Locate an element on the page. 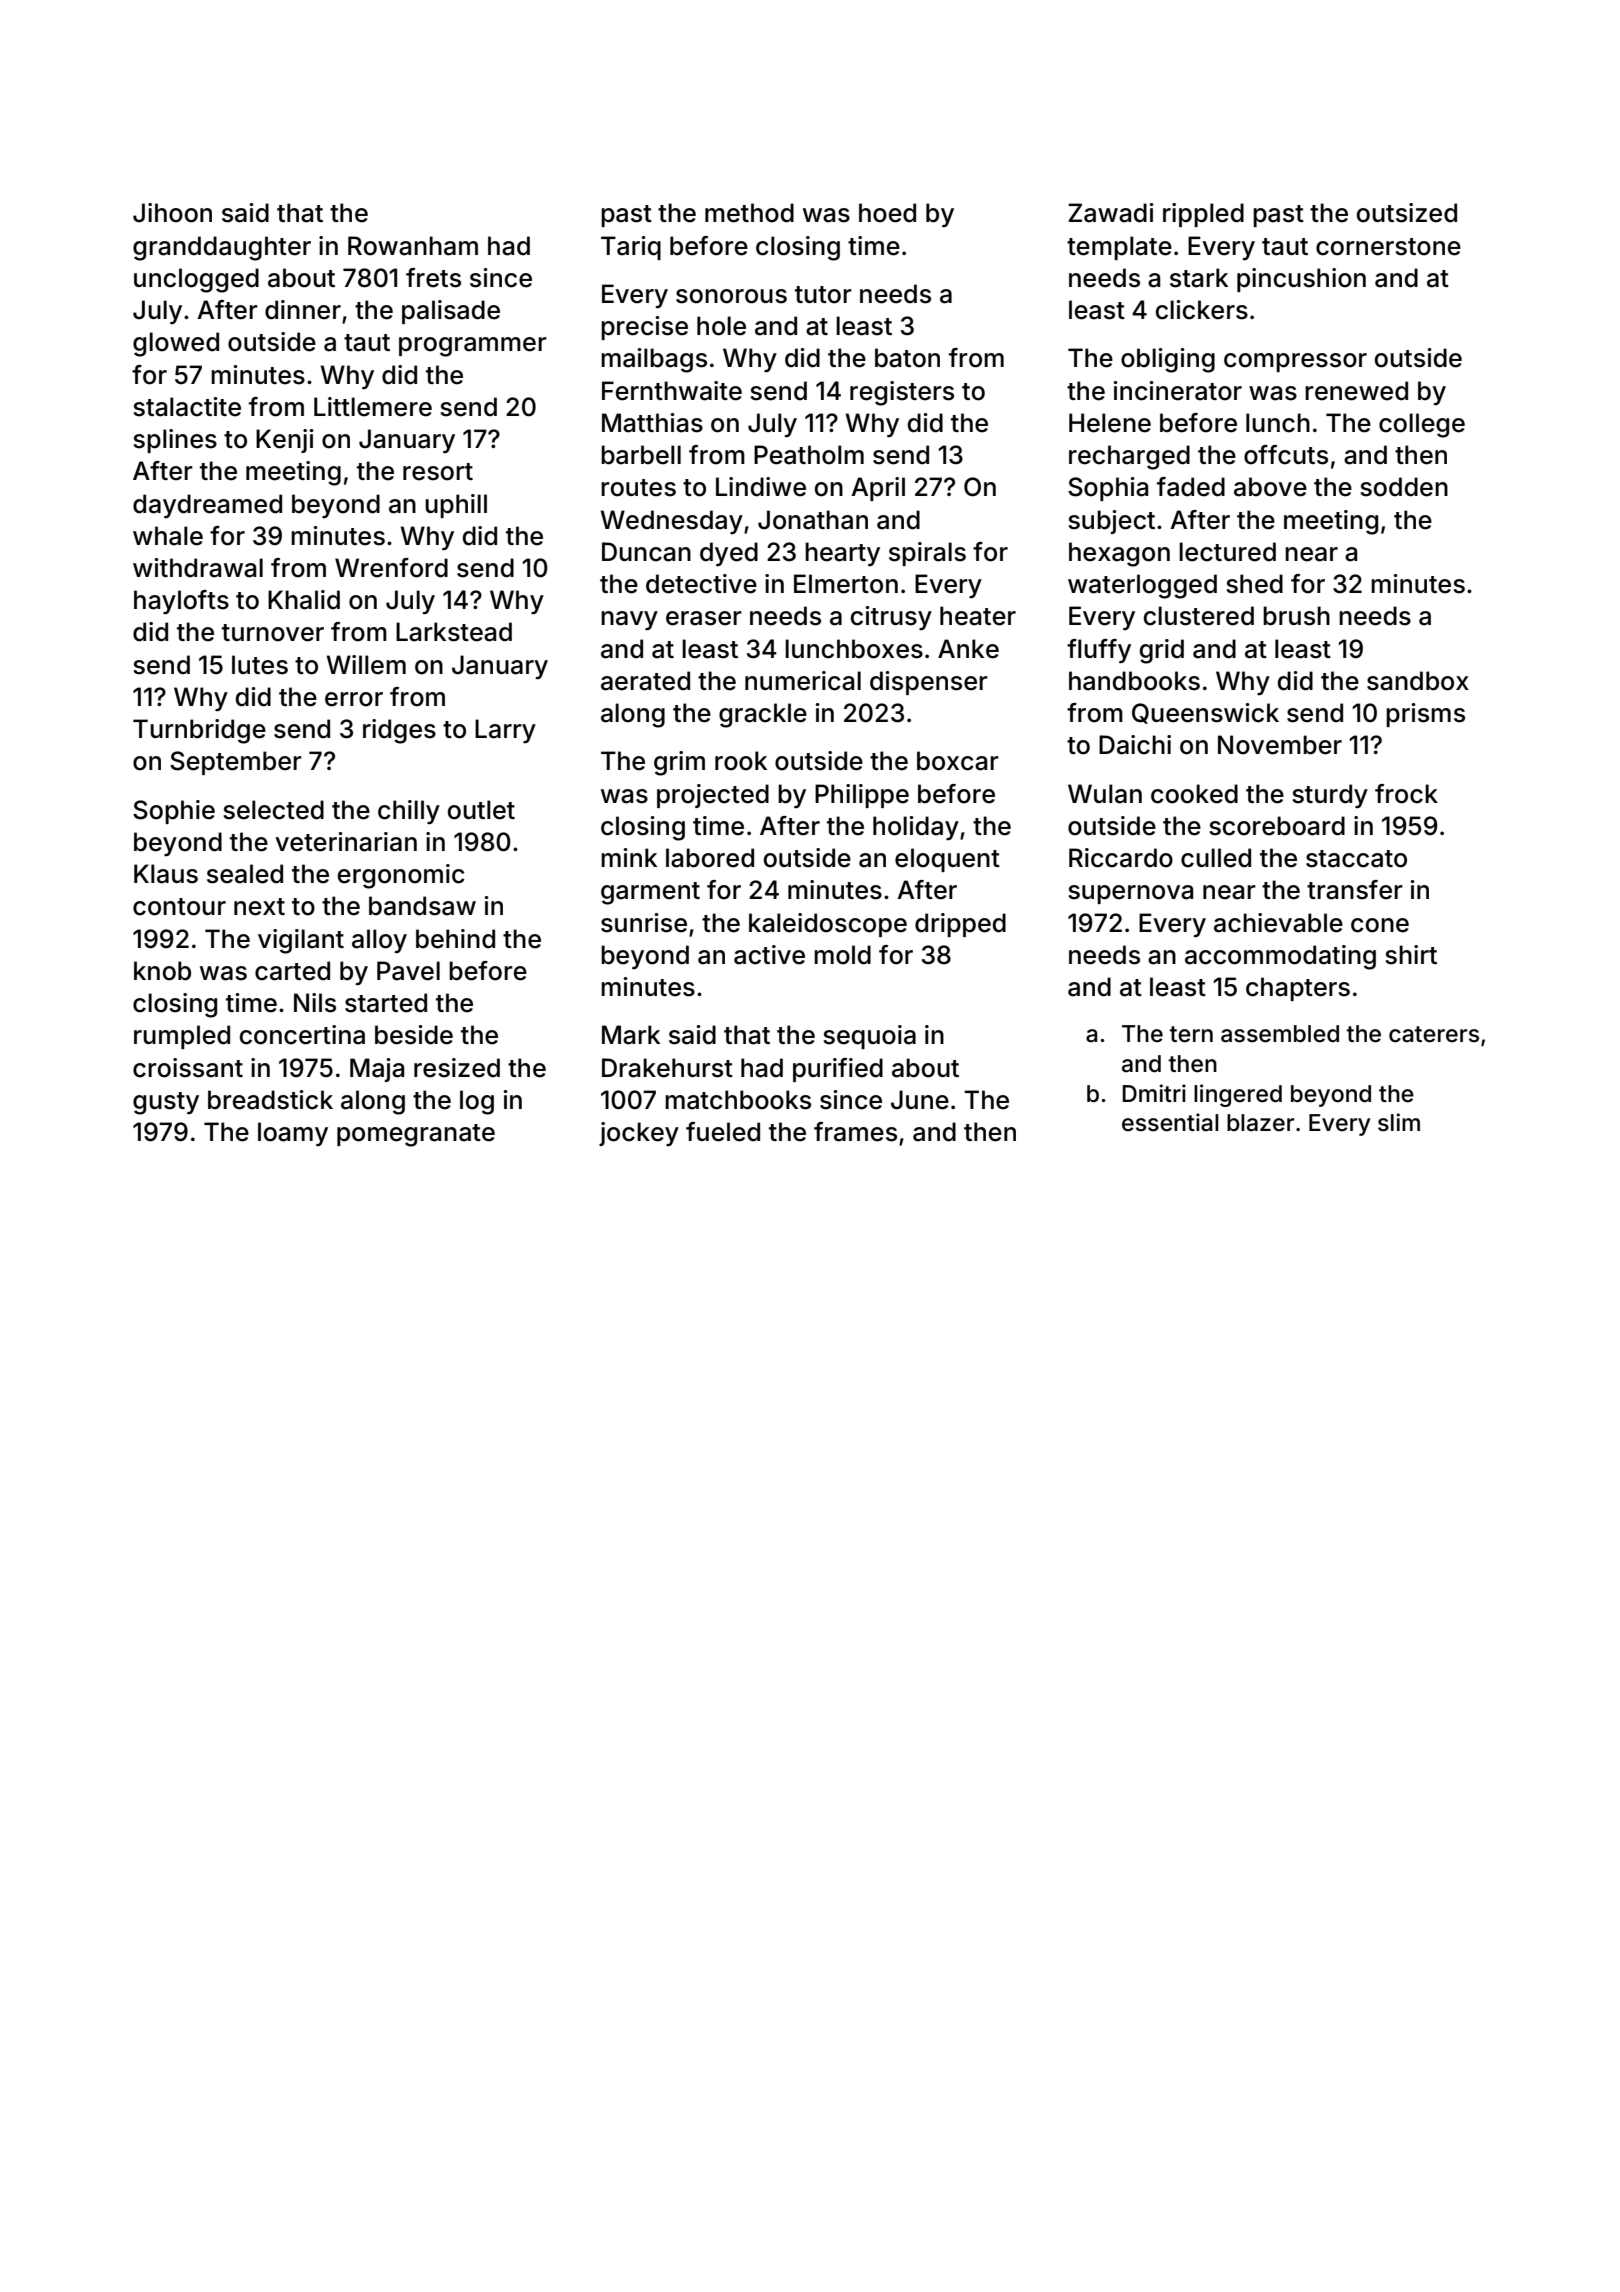 The height and width of the page is (2292, 1620). rumpled is located at coordinates (182, 1037).
